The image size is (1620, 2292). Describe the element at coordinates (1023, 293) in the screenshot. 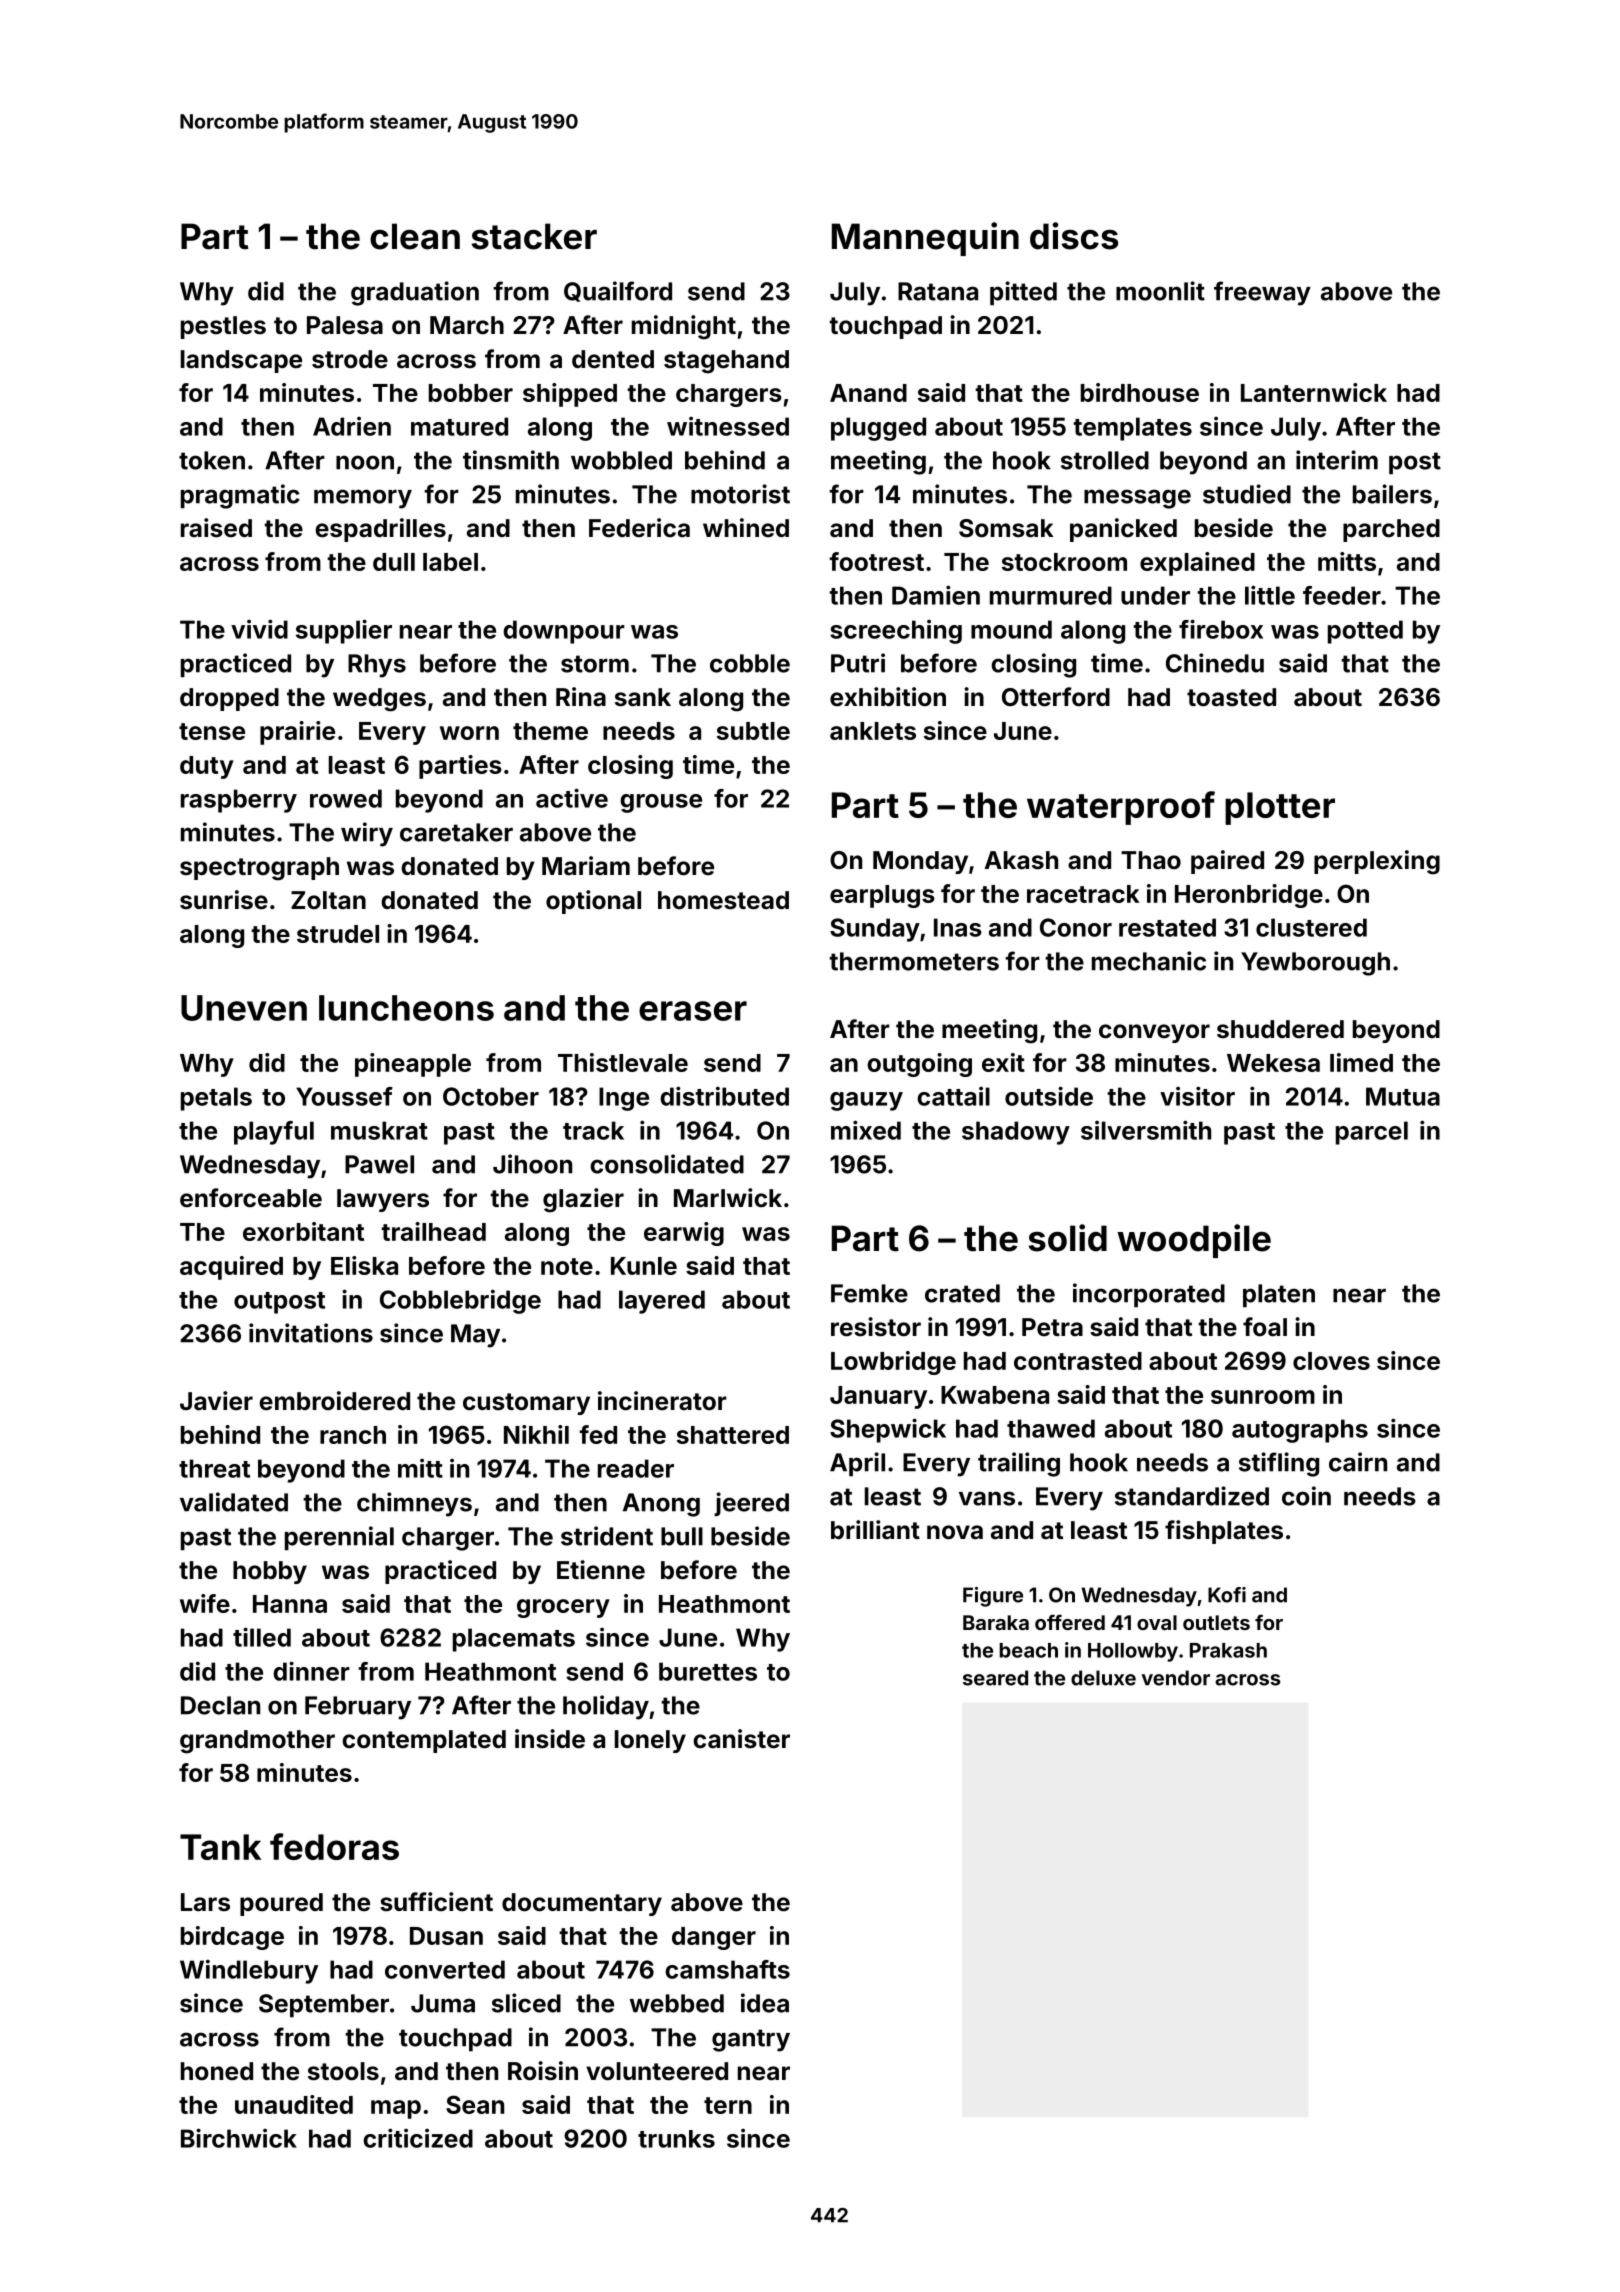

I see `pitted` at that location.
